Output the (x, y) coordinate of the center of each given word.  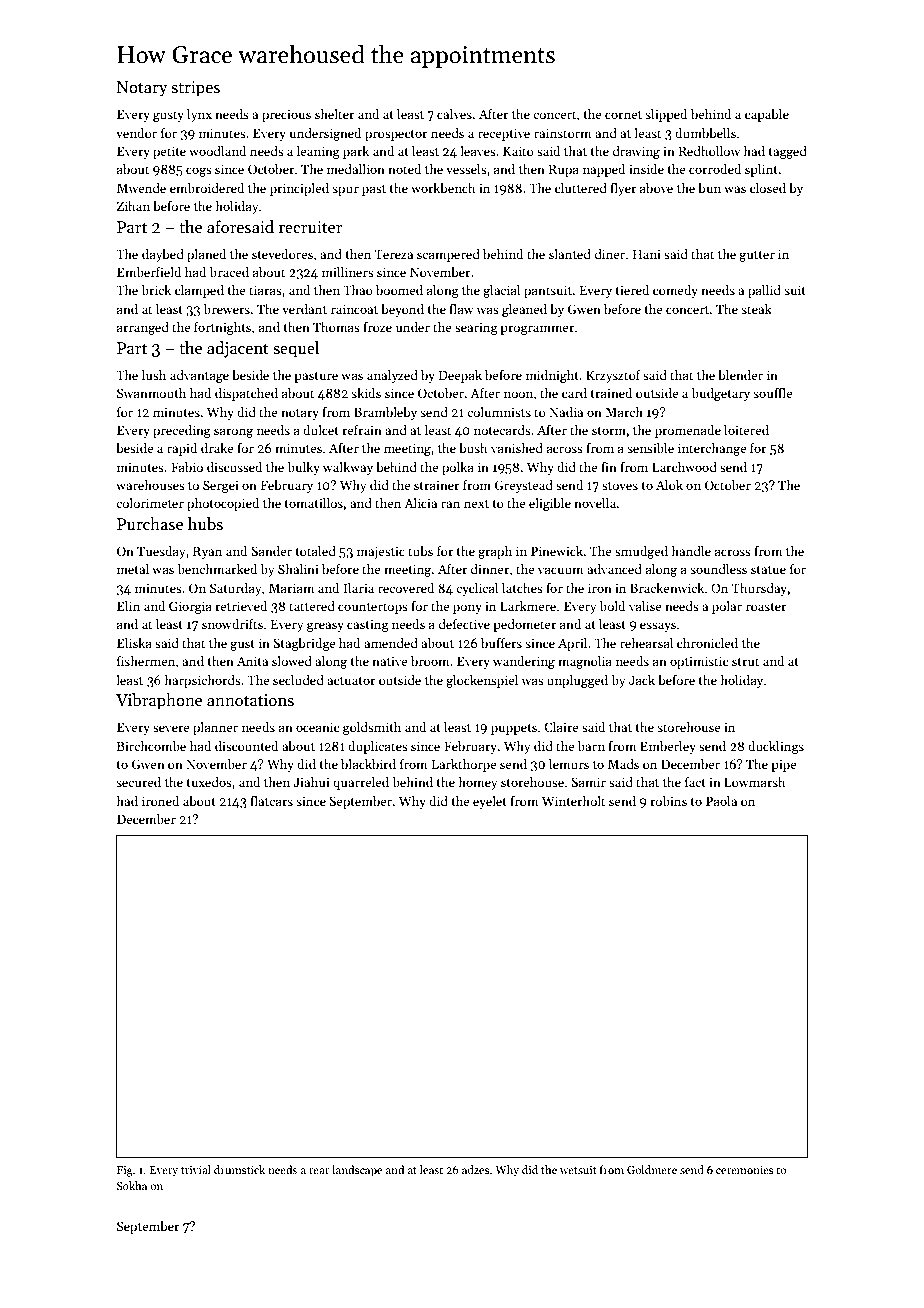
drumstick (239, 1169)
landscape (357, 1171)
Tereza (394, 254)
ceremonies (745, 1170)
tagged (788, 152)
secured (138, 782)
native (389, 661)
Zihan (133, 206)
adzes (476, 1169)
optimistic (699, 662)
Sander (271, 551)
